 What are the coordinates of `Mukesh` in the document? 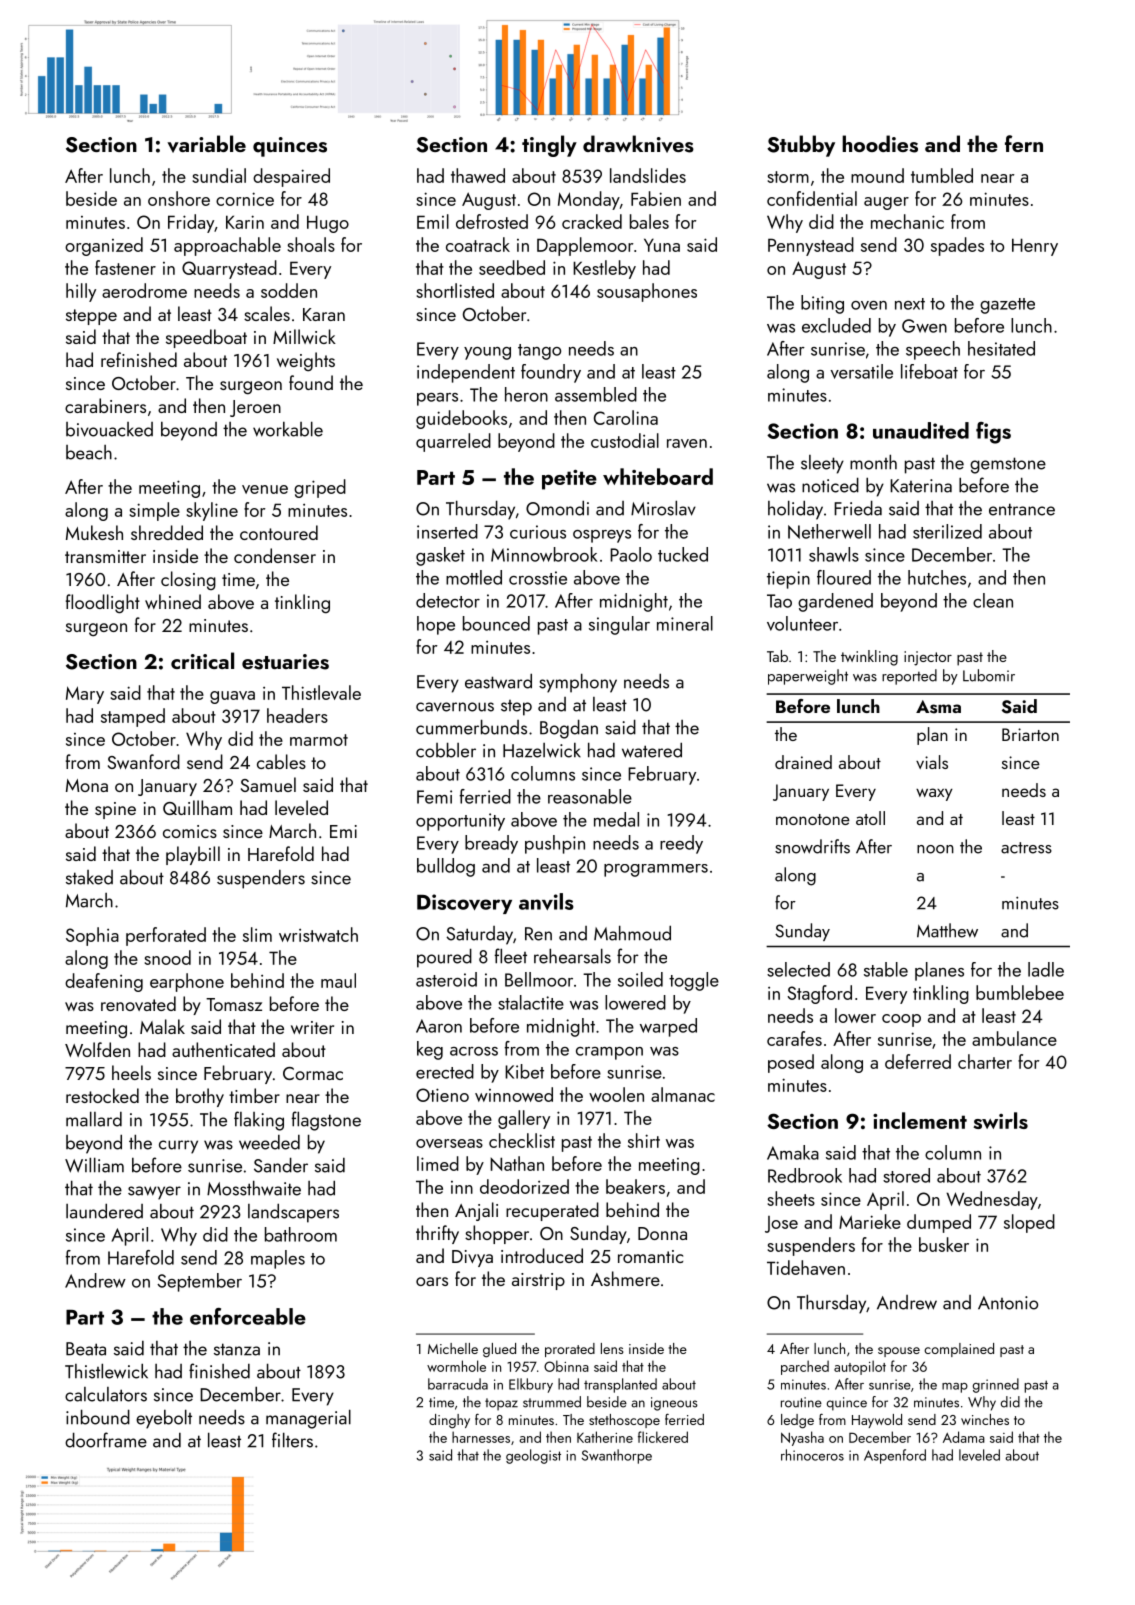 It's located at (94, 532).
